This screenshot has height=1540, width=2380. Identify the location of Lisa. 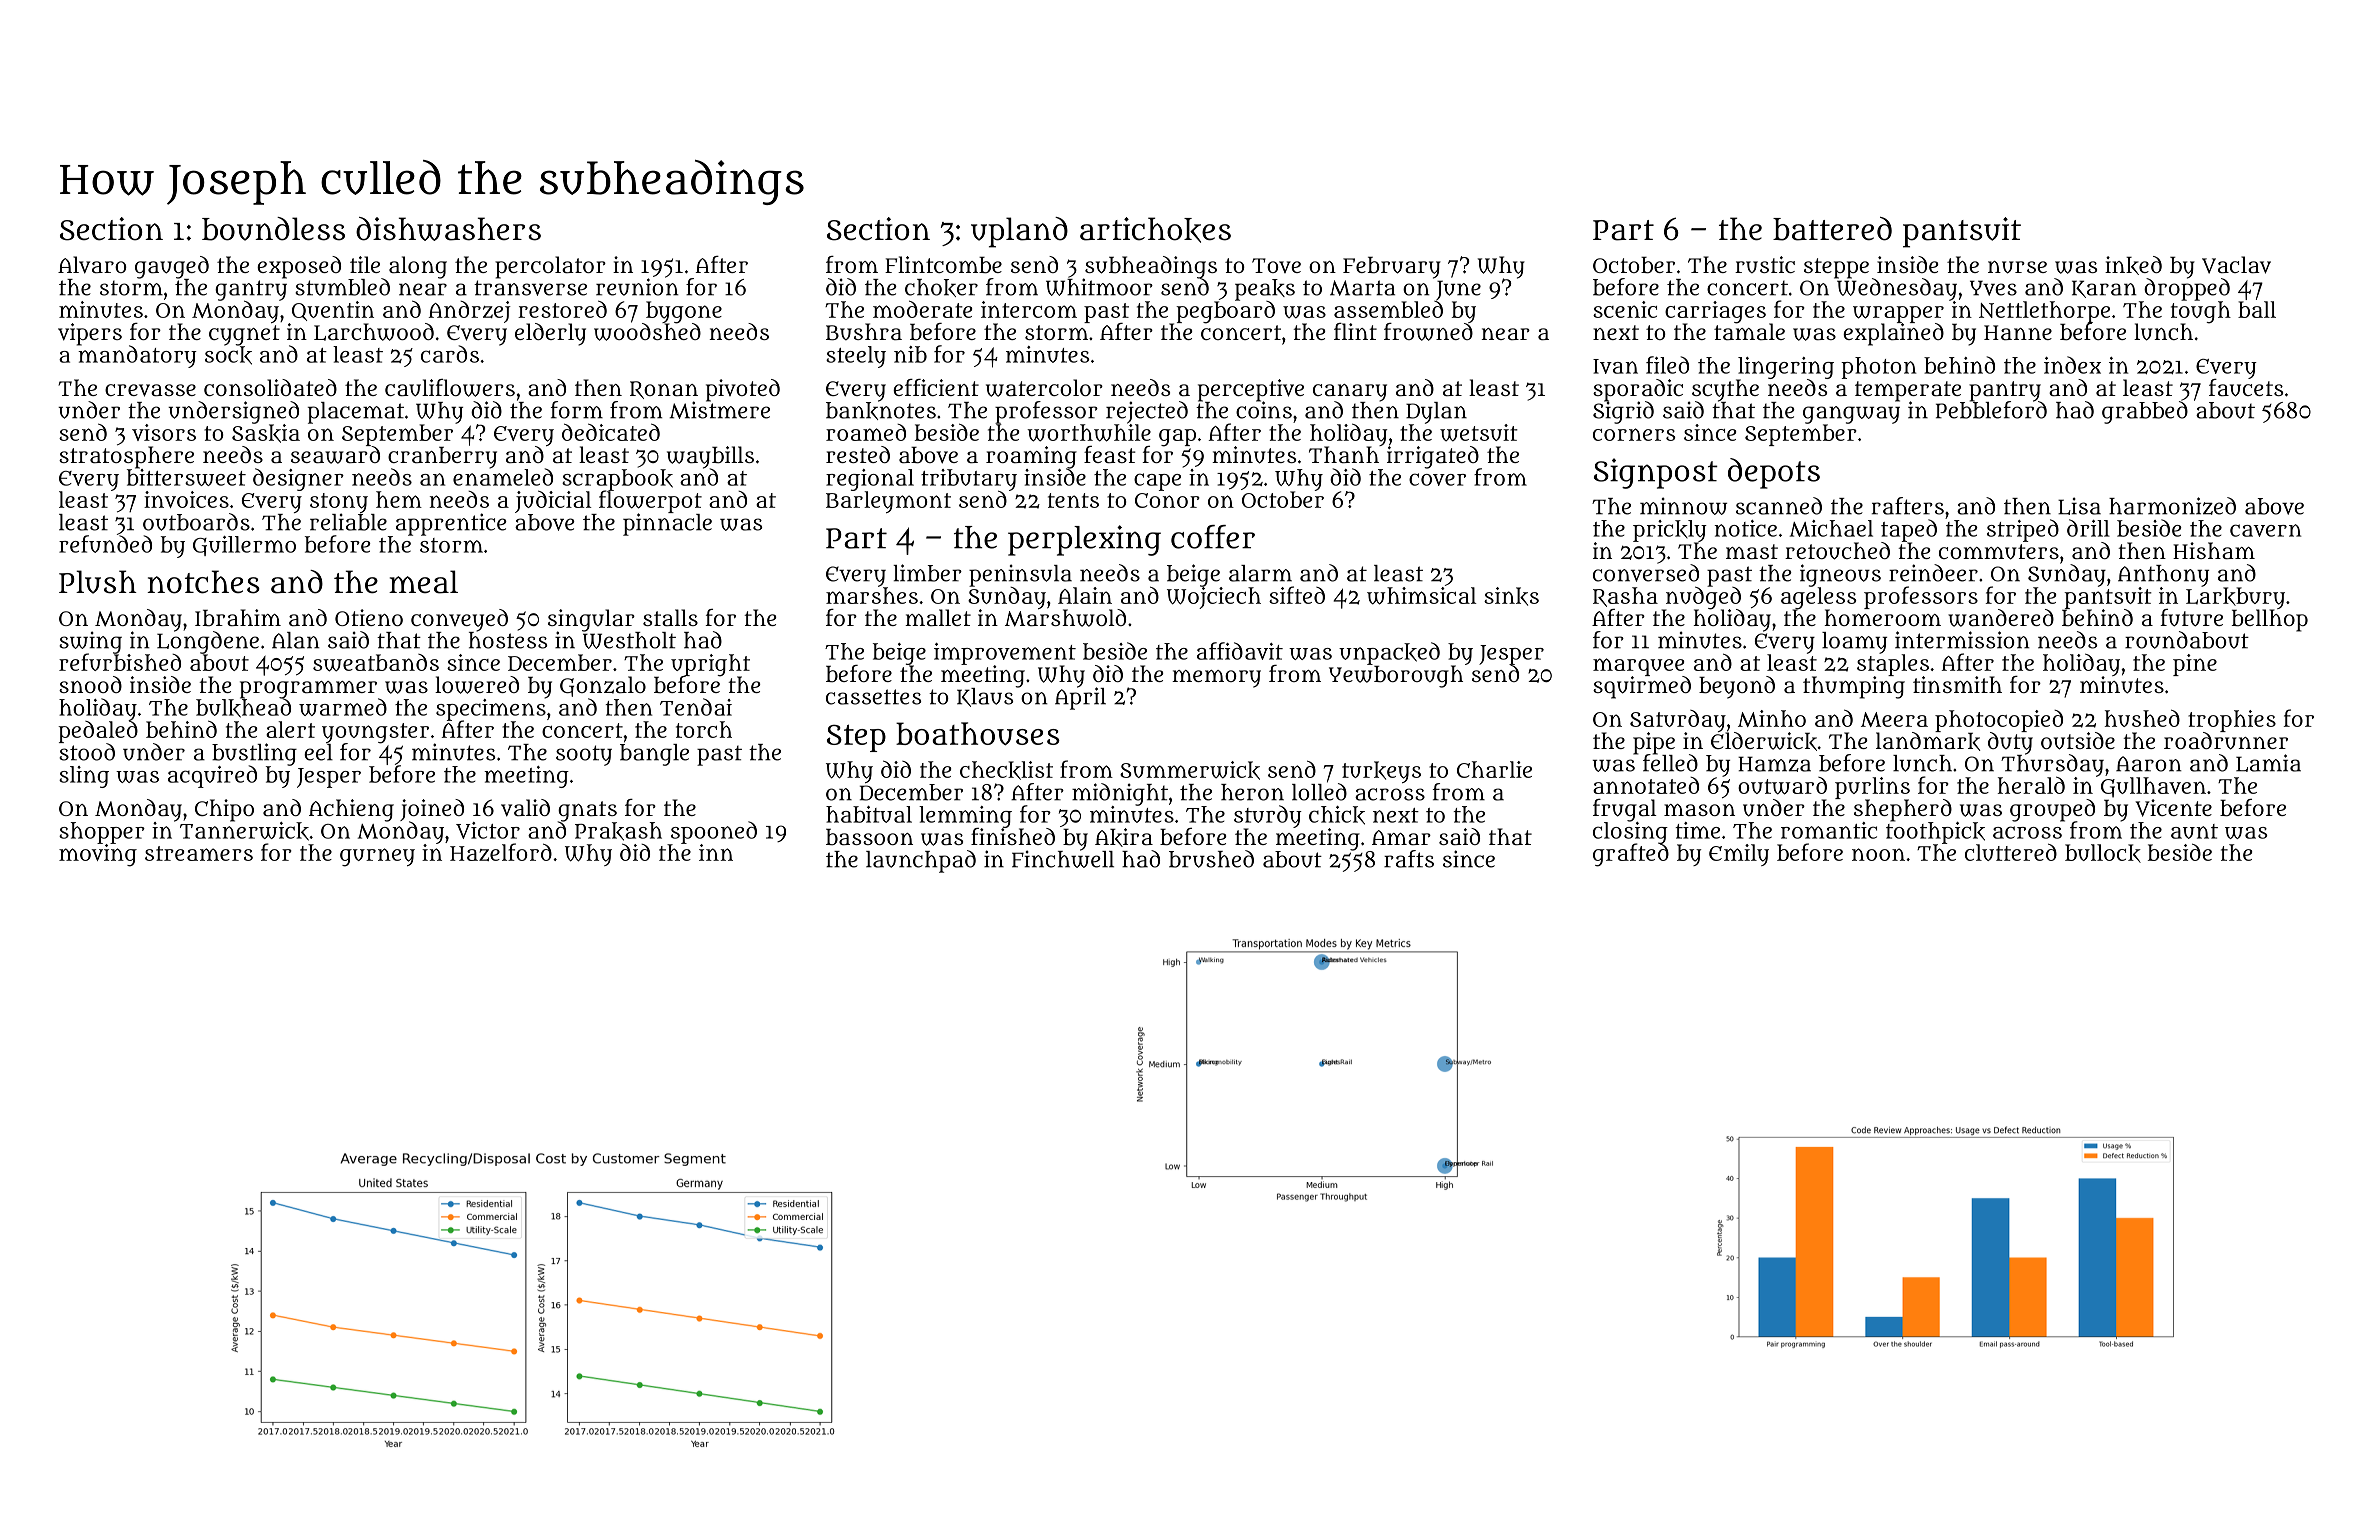
(2079, 506).
